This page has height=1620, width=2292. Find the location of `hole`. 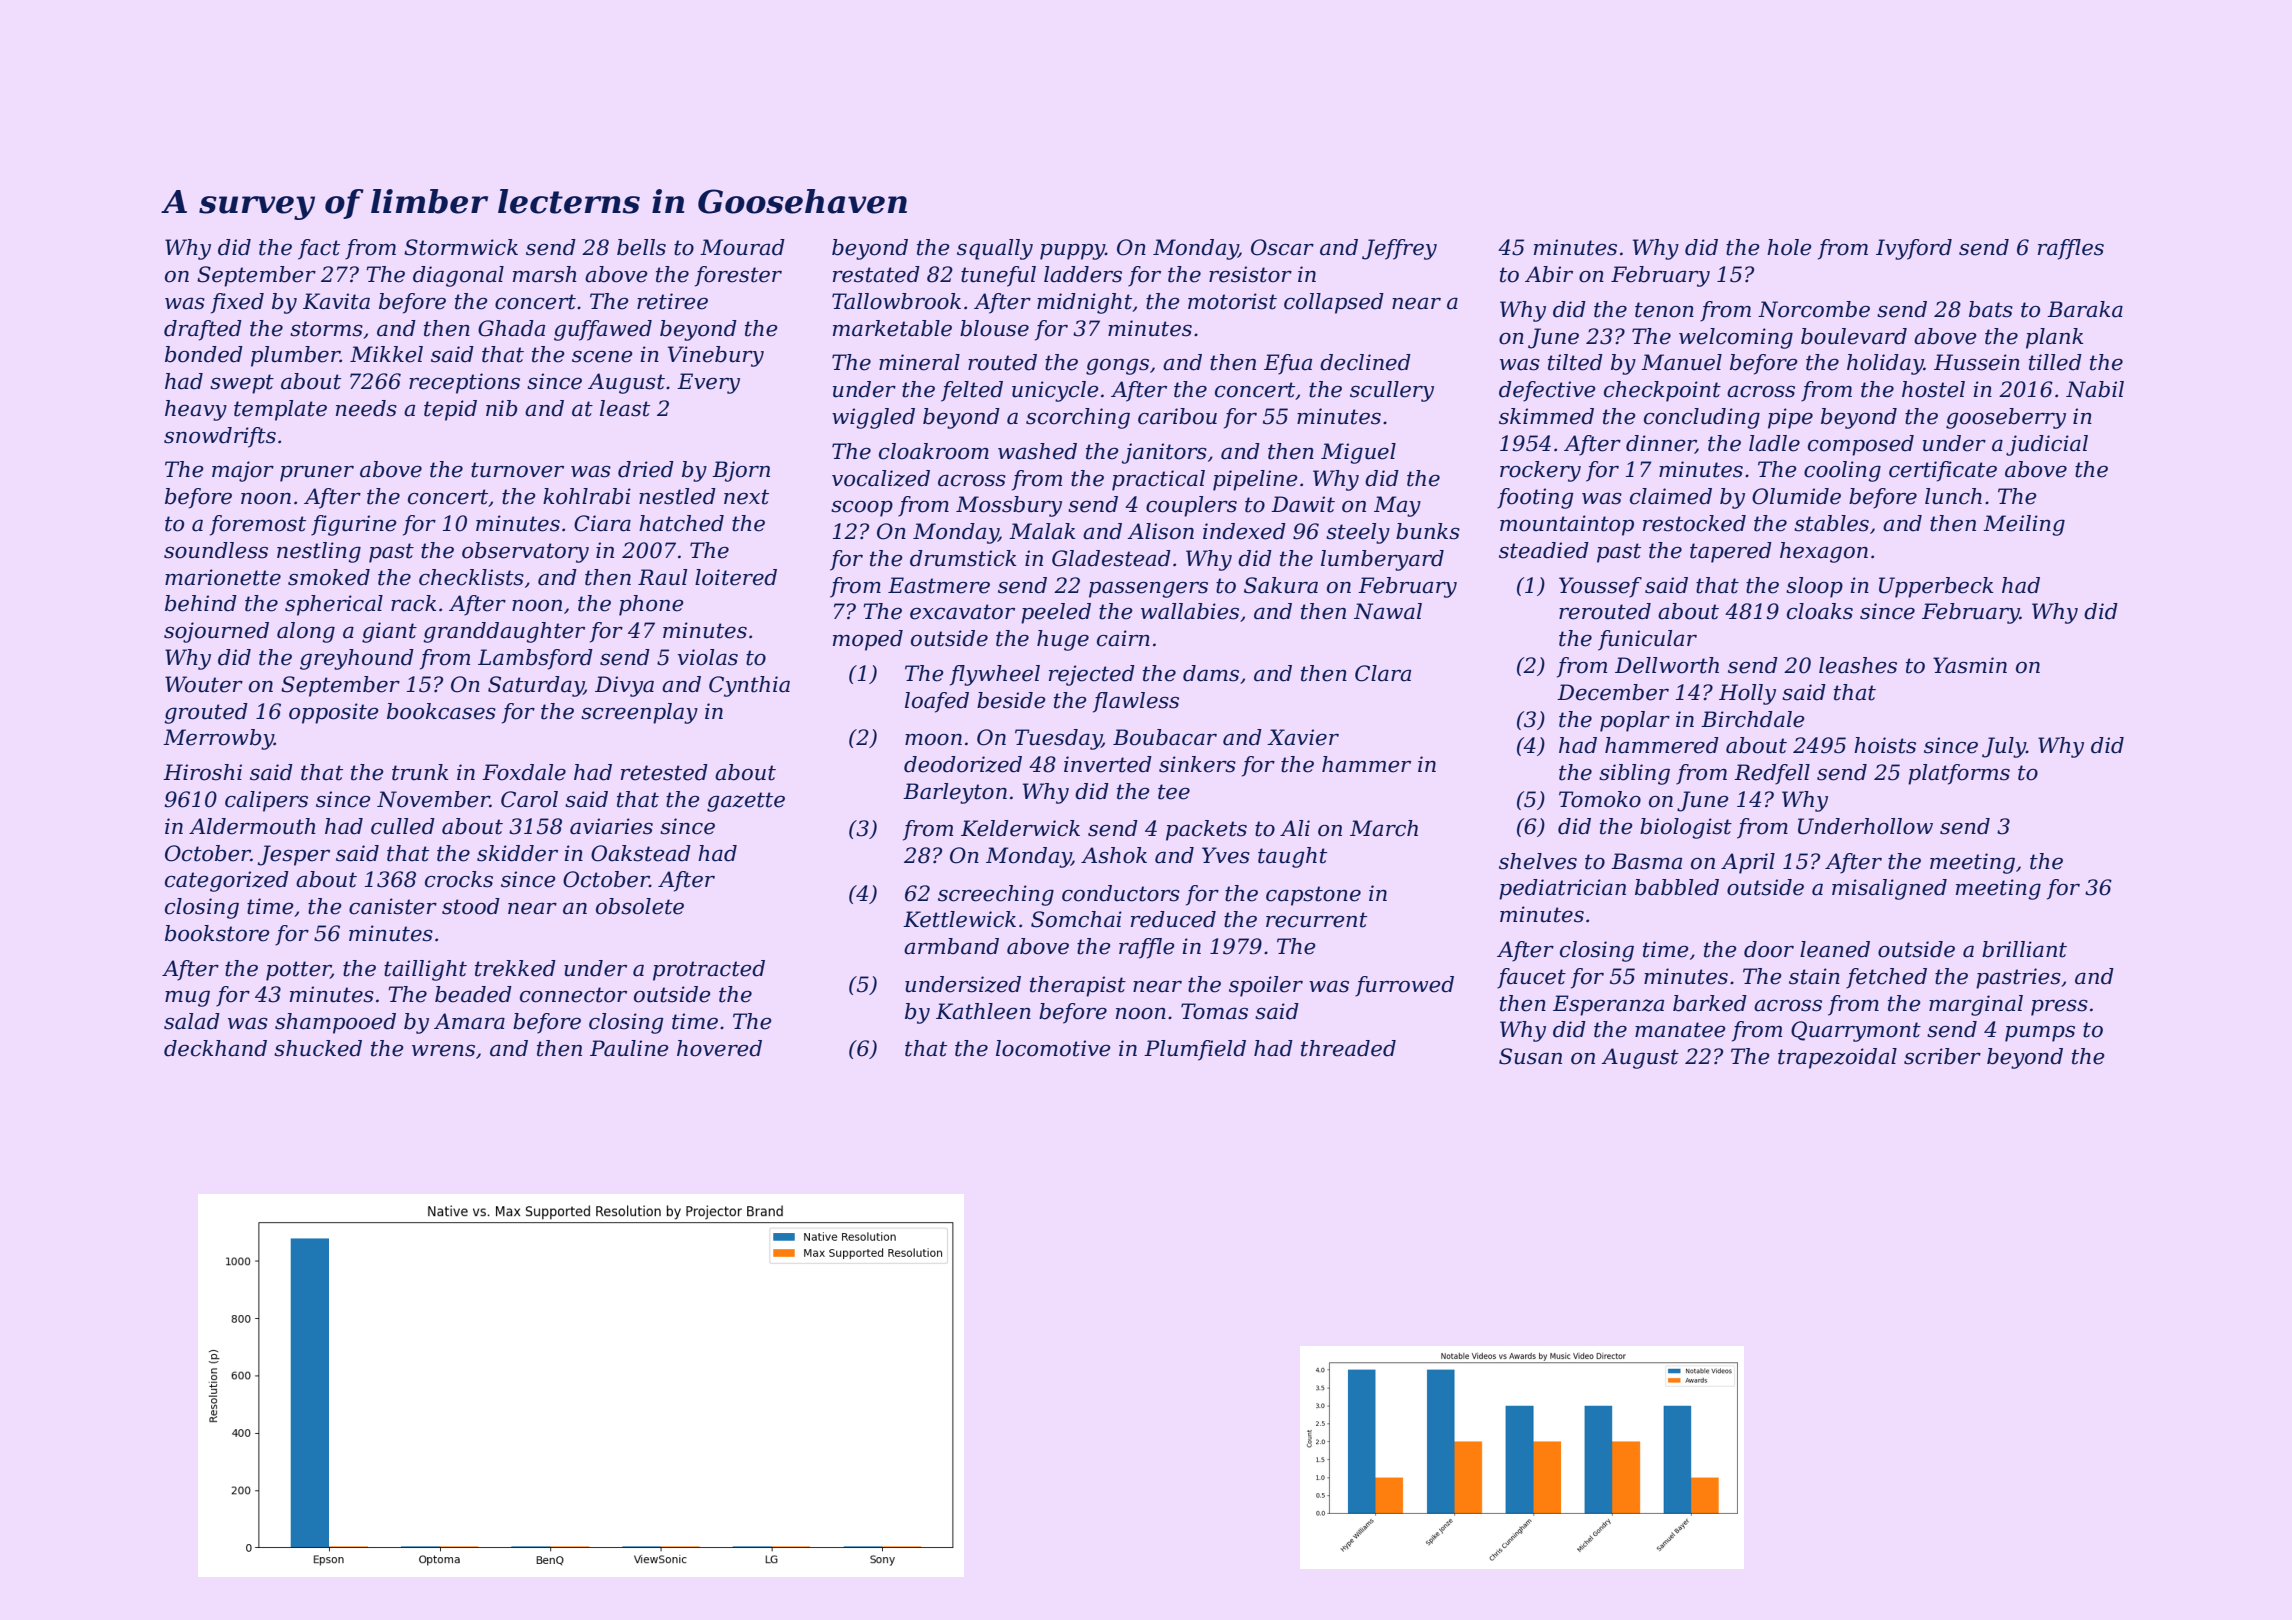

hole is located at coordinates (1789, 247).
